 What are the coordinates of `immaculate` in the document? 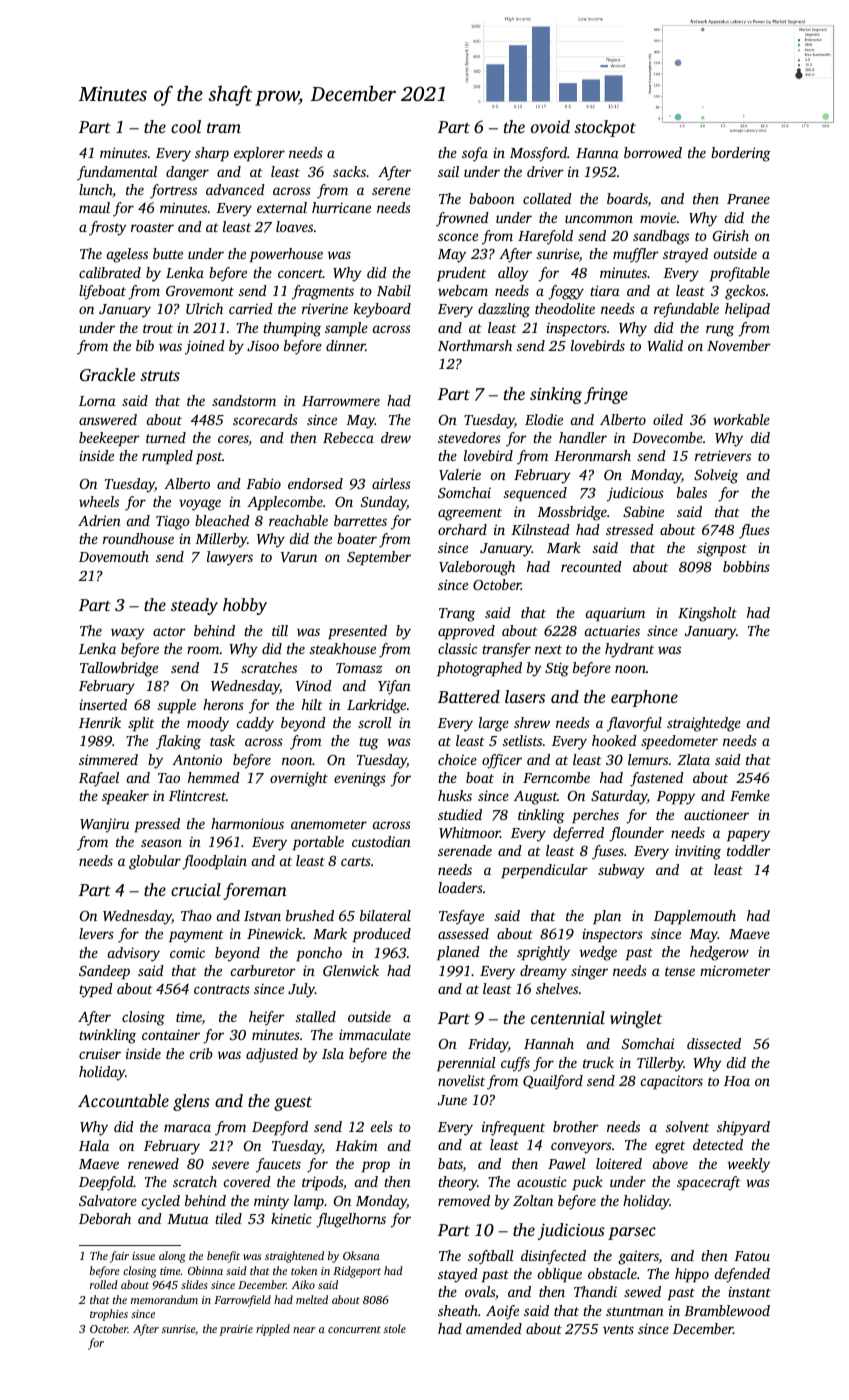 It's located at (375, 1034).
